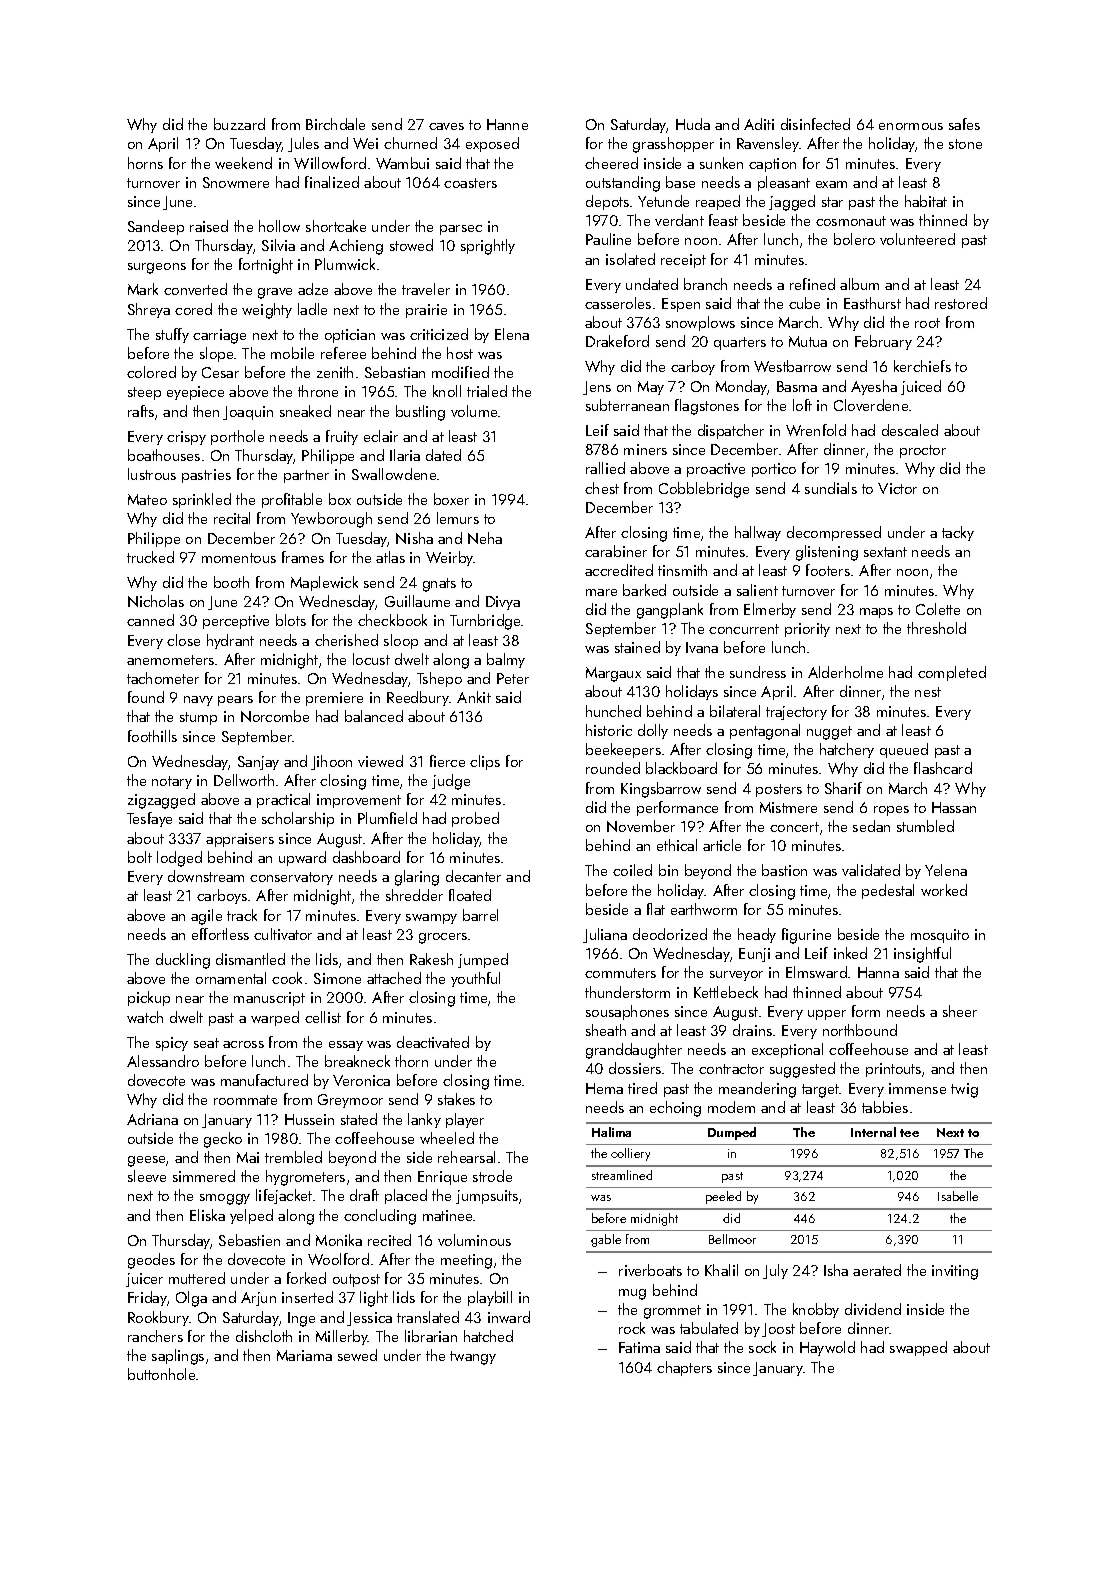  What do you see at coordinates (656, 909) in the screenshot?
I see `flat` at bounding box center [656, 909].
